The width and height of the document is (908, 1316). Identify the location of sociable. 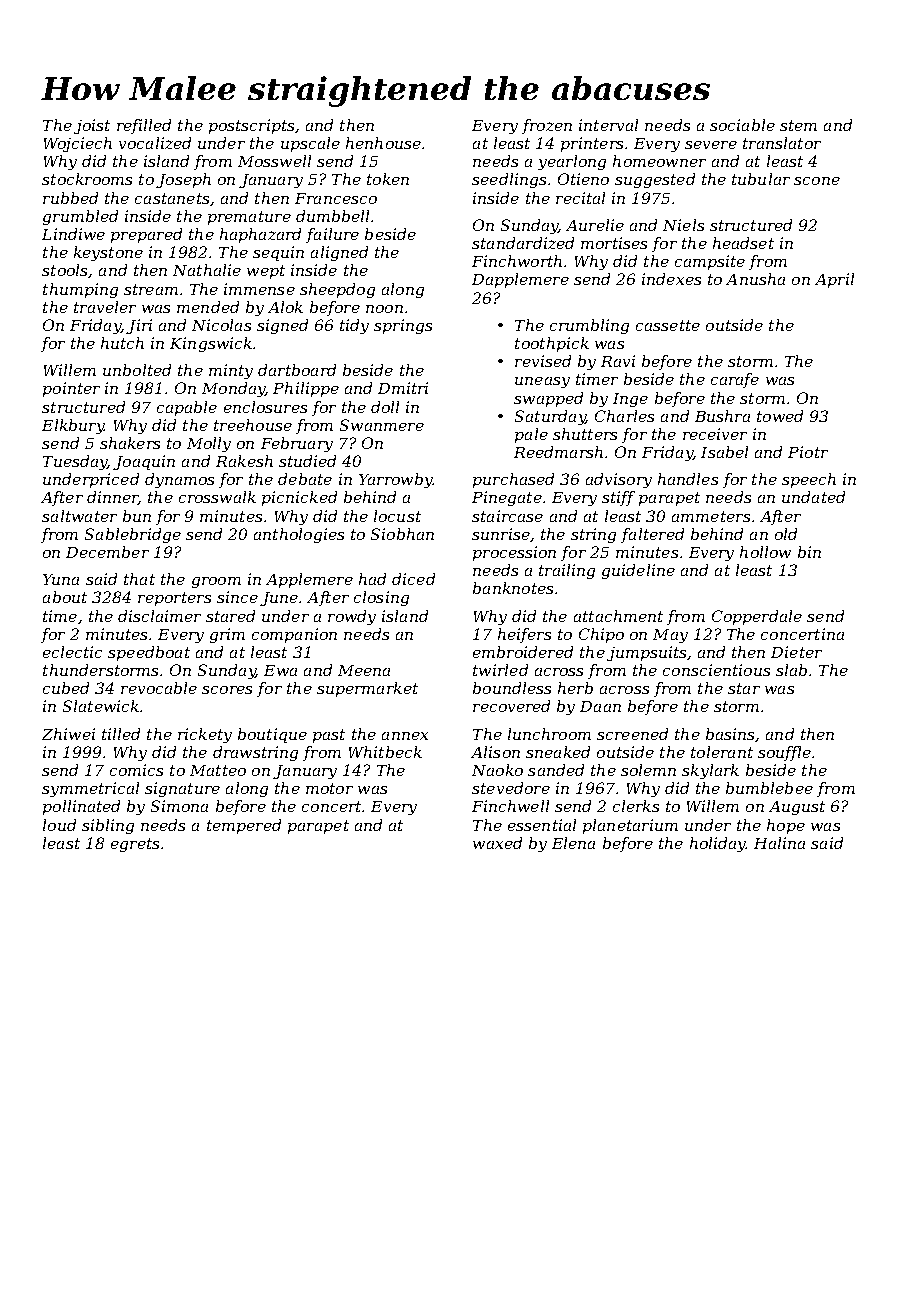
(742, 125).
